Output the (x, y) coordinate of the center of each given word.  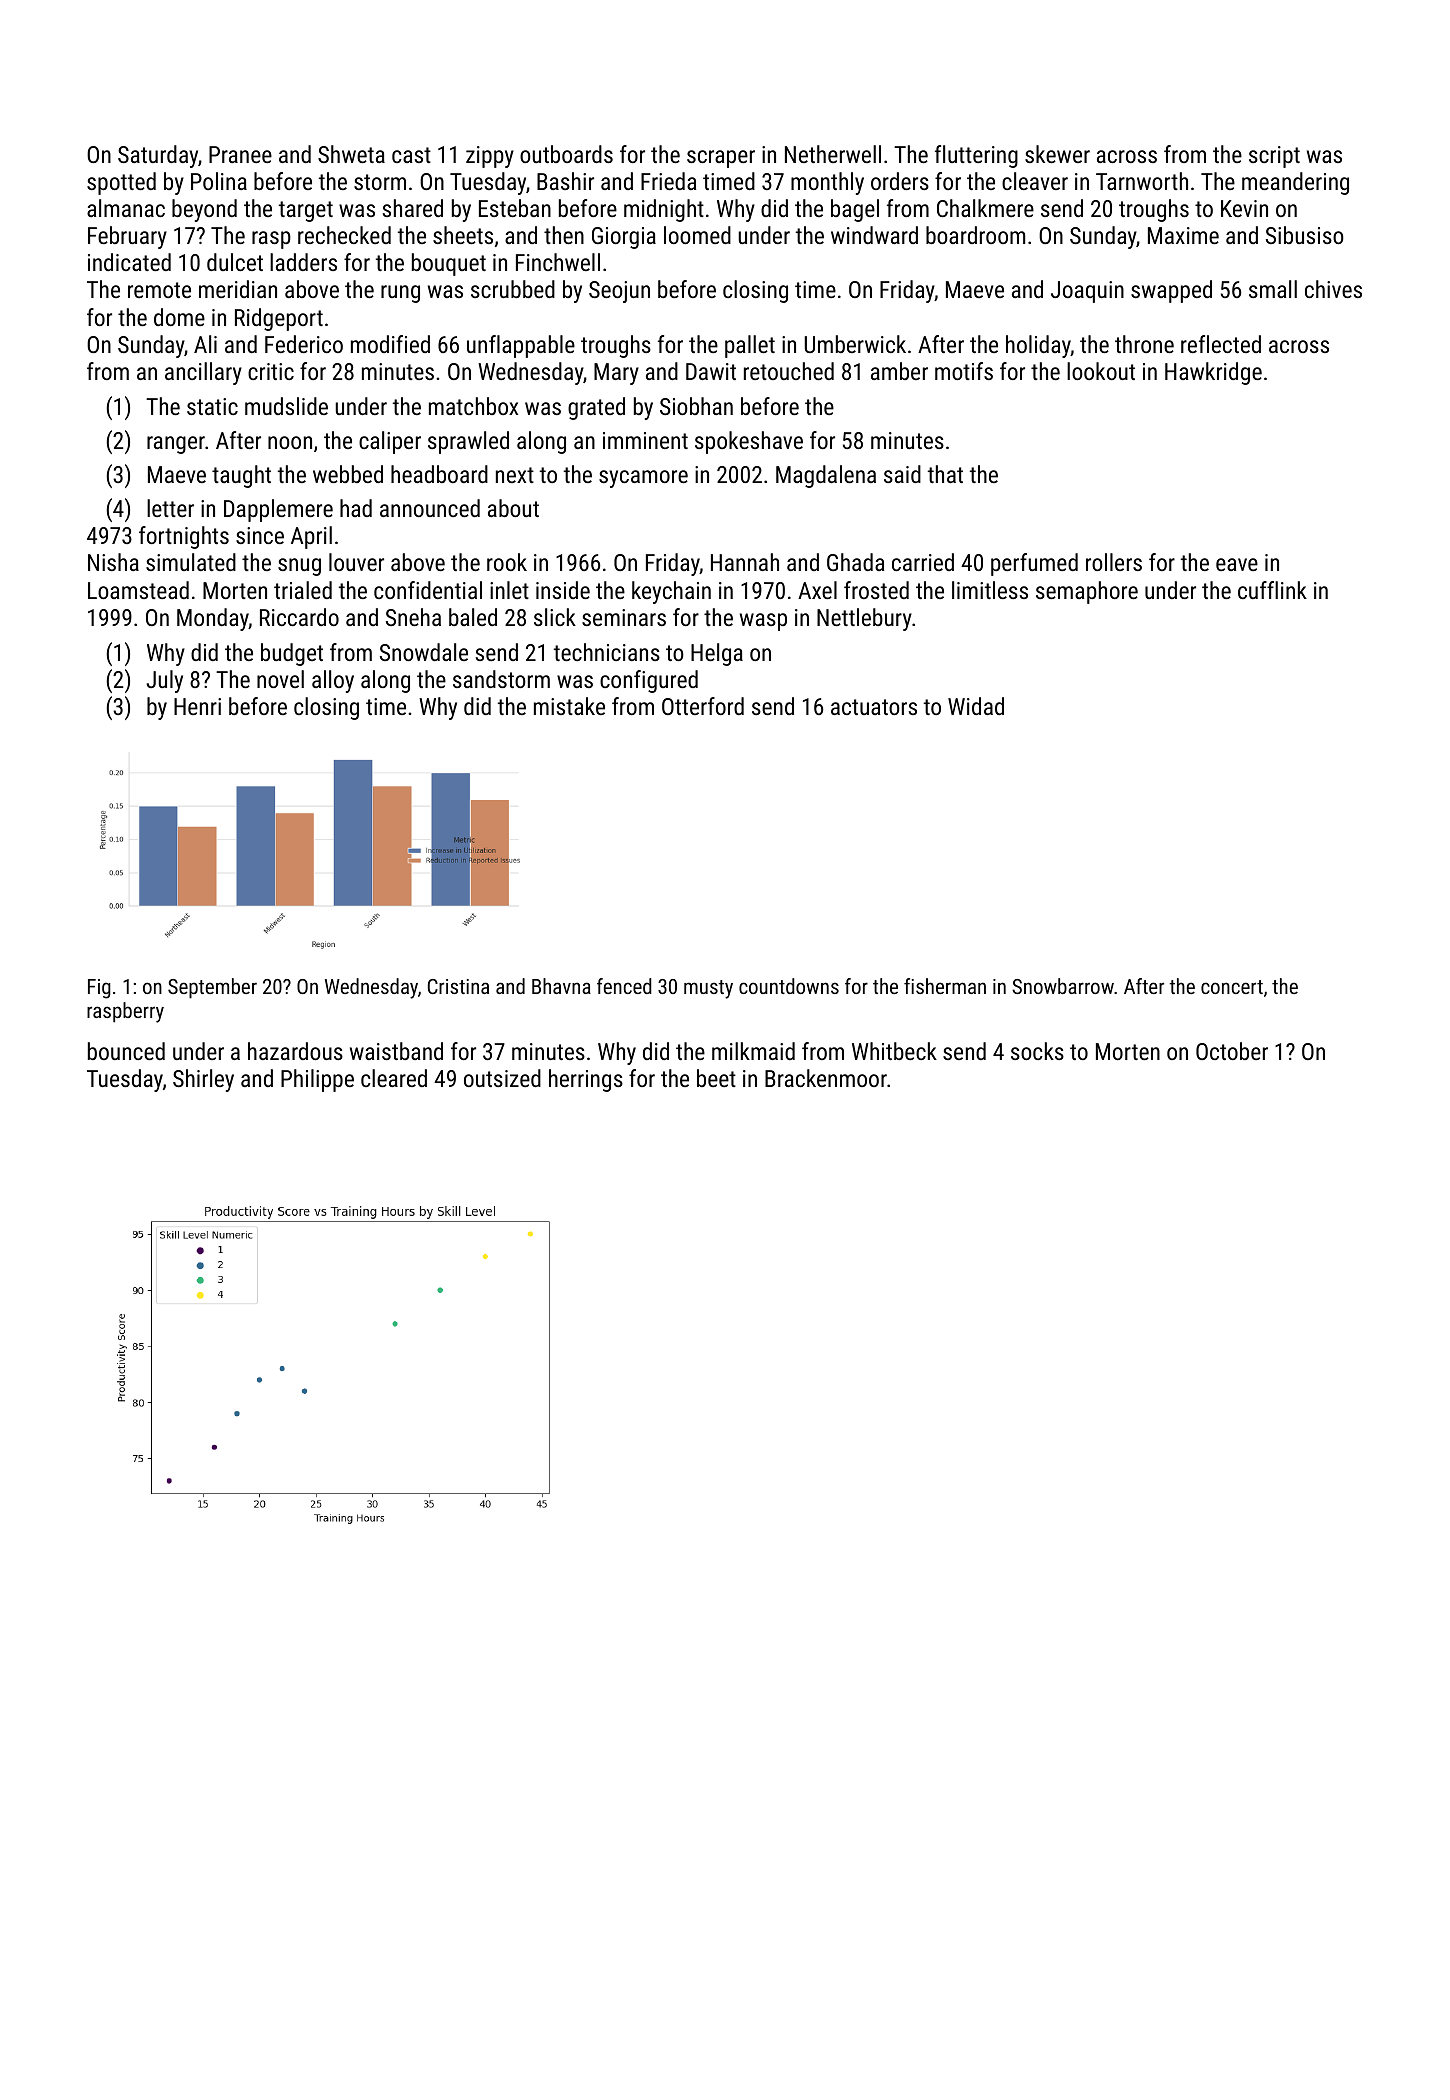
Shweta (351, 154)
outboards (566, 154)
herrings (586, 1080)
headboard (439, 474)
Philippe (317, 1080)
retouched (789, 371)
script (1274, 157)
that (945, 474)
